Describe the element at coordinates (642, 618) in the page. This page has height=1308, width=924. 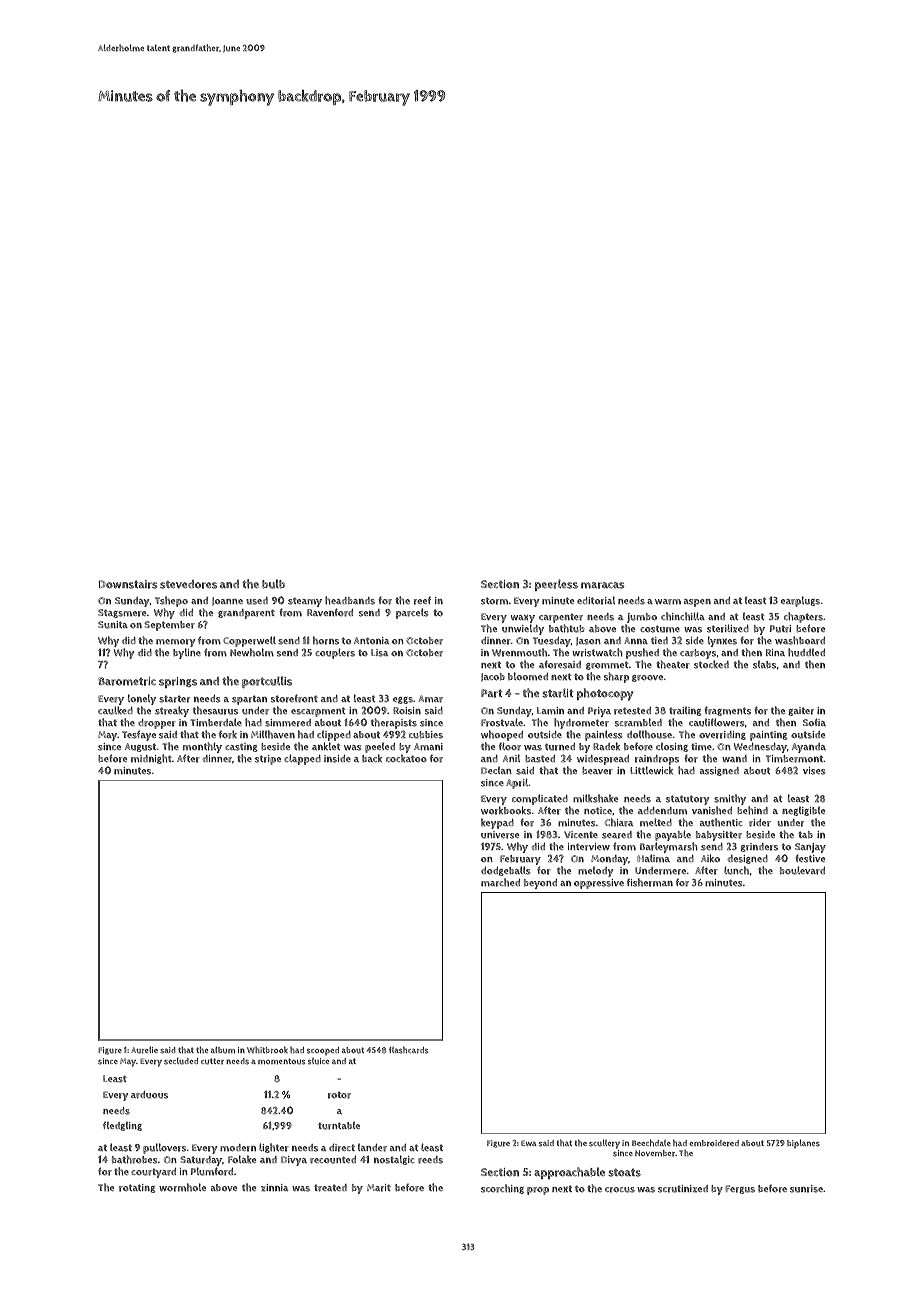
I see `jumbo` at that location.
